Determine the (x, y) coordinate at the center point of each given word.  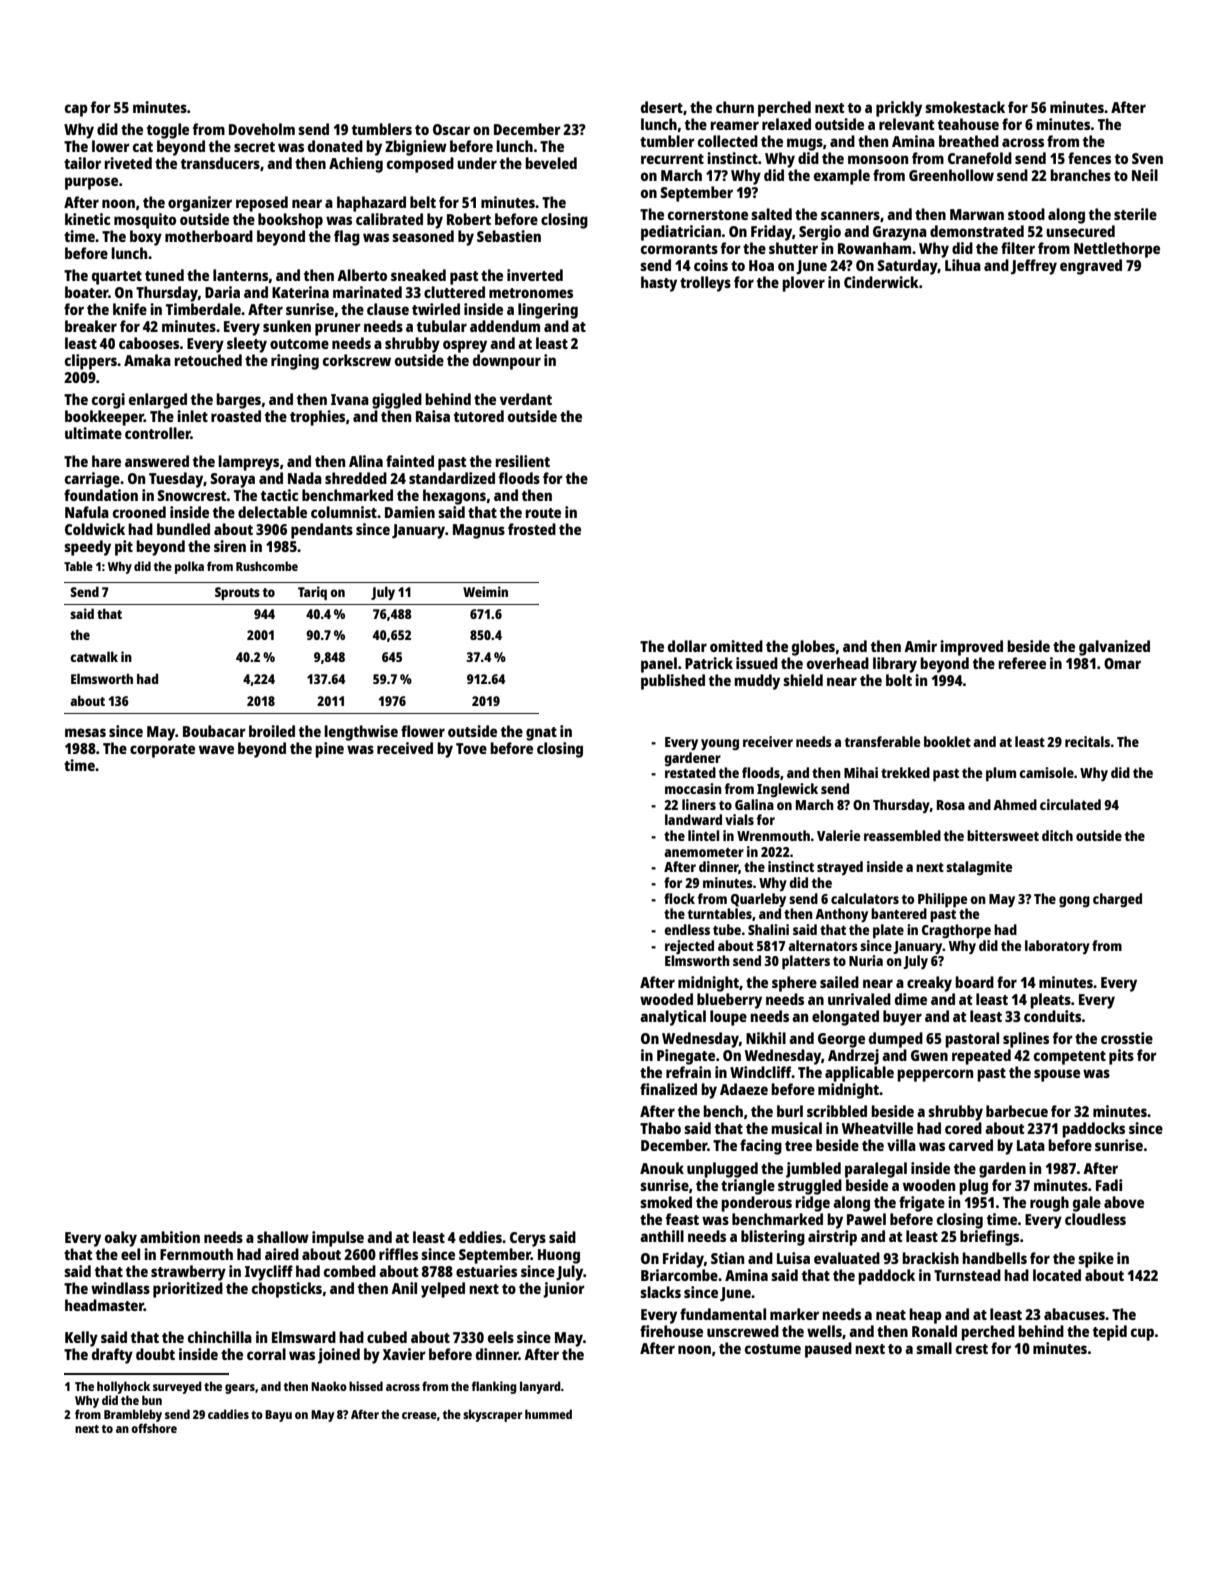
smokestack (965, 107)
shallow (283, 1237)
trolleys (705, 284)
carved (971, 1145)
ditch (1057, 835)
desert (662, 107)
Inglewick (787, 790)
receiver (768, 741)
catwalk (94, 656)
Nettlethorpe (1117, 250)
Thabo (660, 1128)
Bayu (278, 1416)
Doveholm (262, 129)
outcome (299, 344)
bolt (899, 680)
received (405, 748)
